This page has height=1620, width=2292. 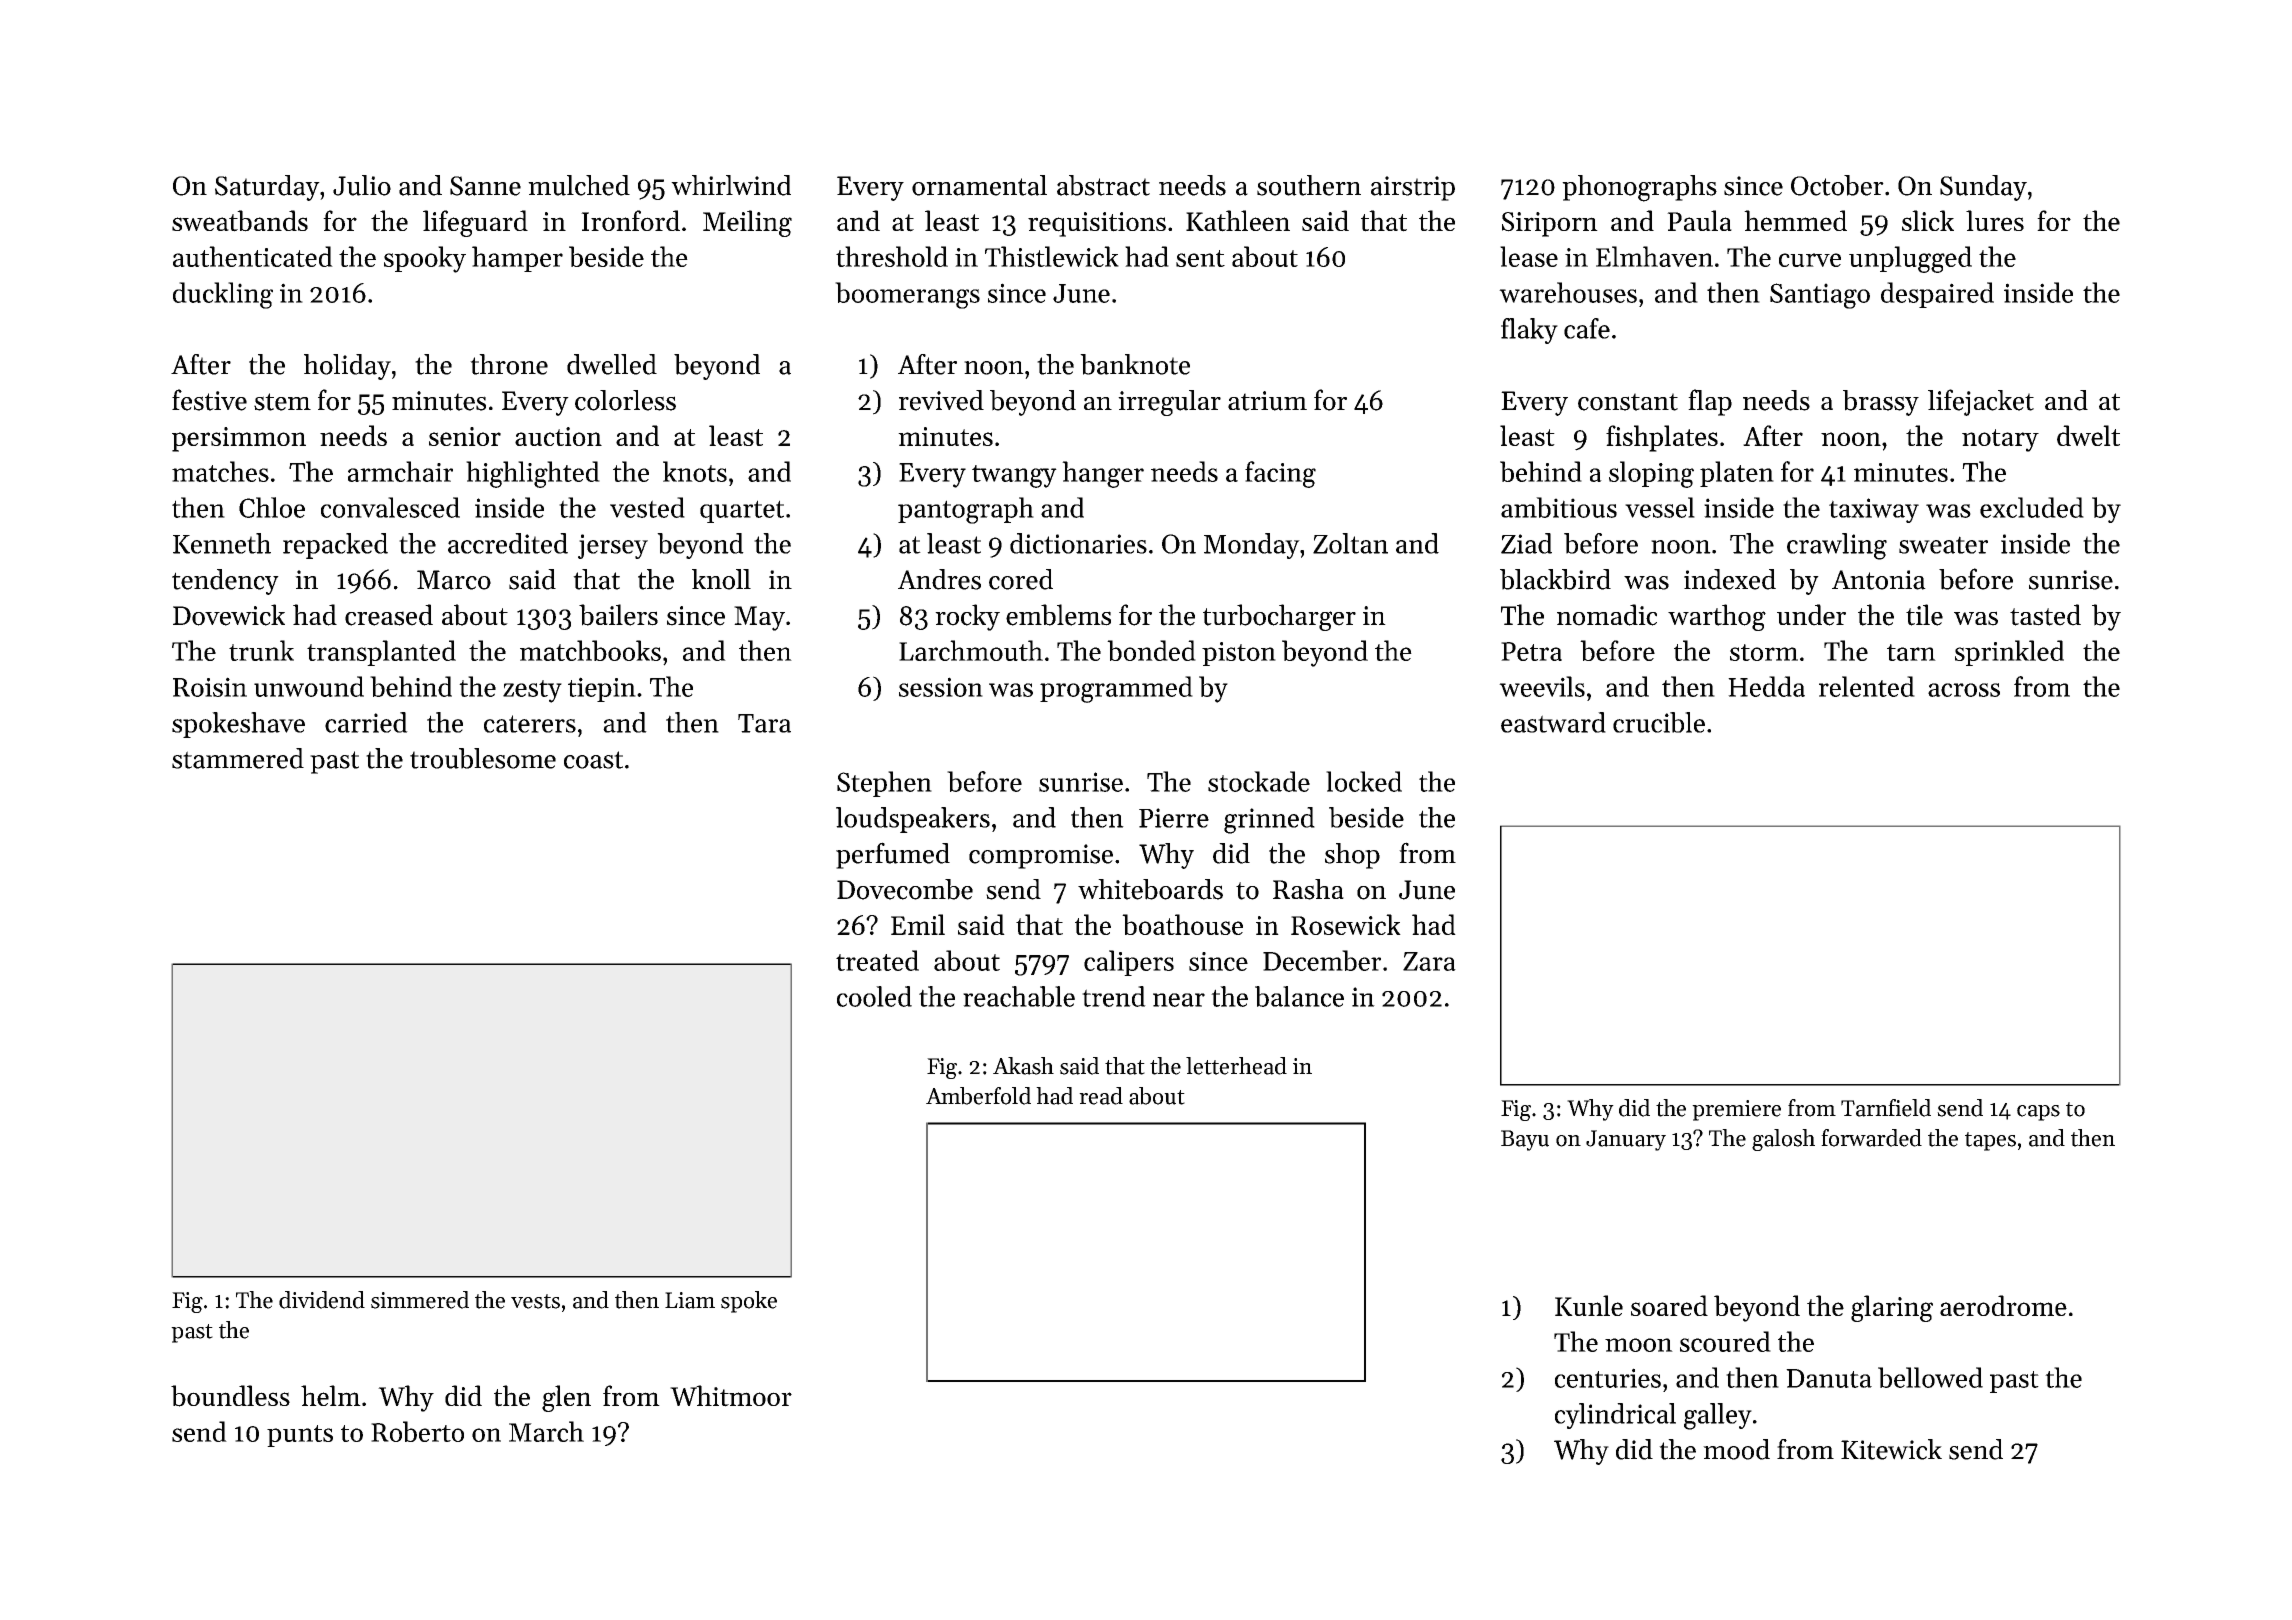 What do you see at coordinates (546, 1431) in the page?
I see `March` at bounding box center [546, 1431].
